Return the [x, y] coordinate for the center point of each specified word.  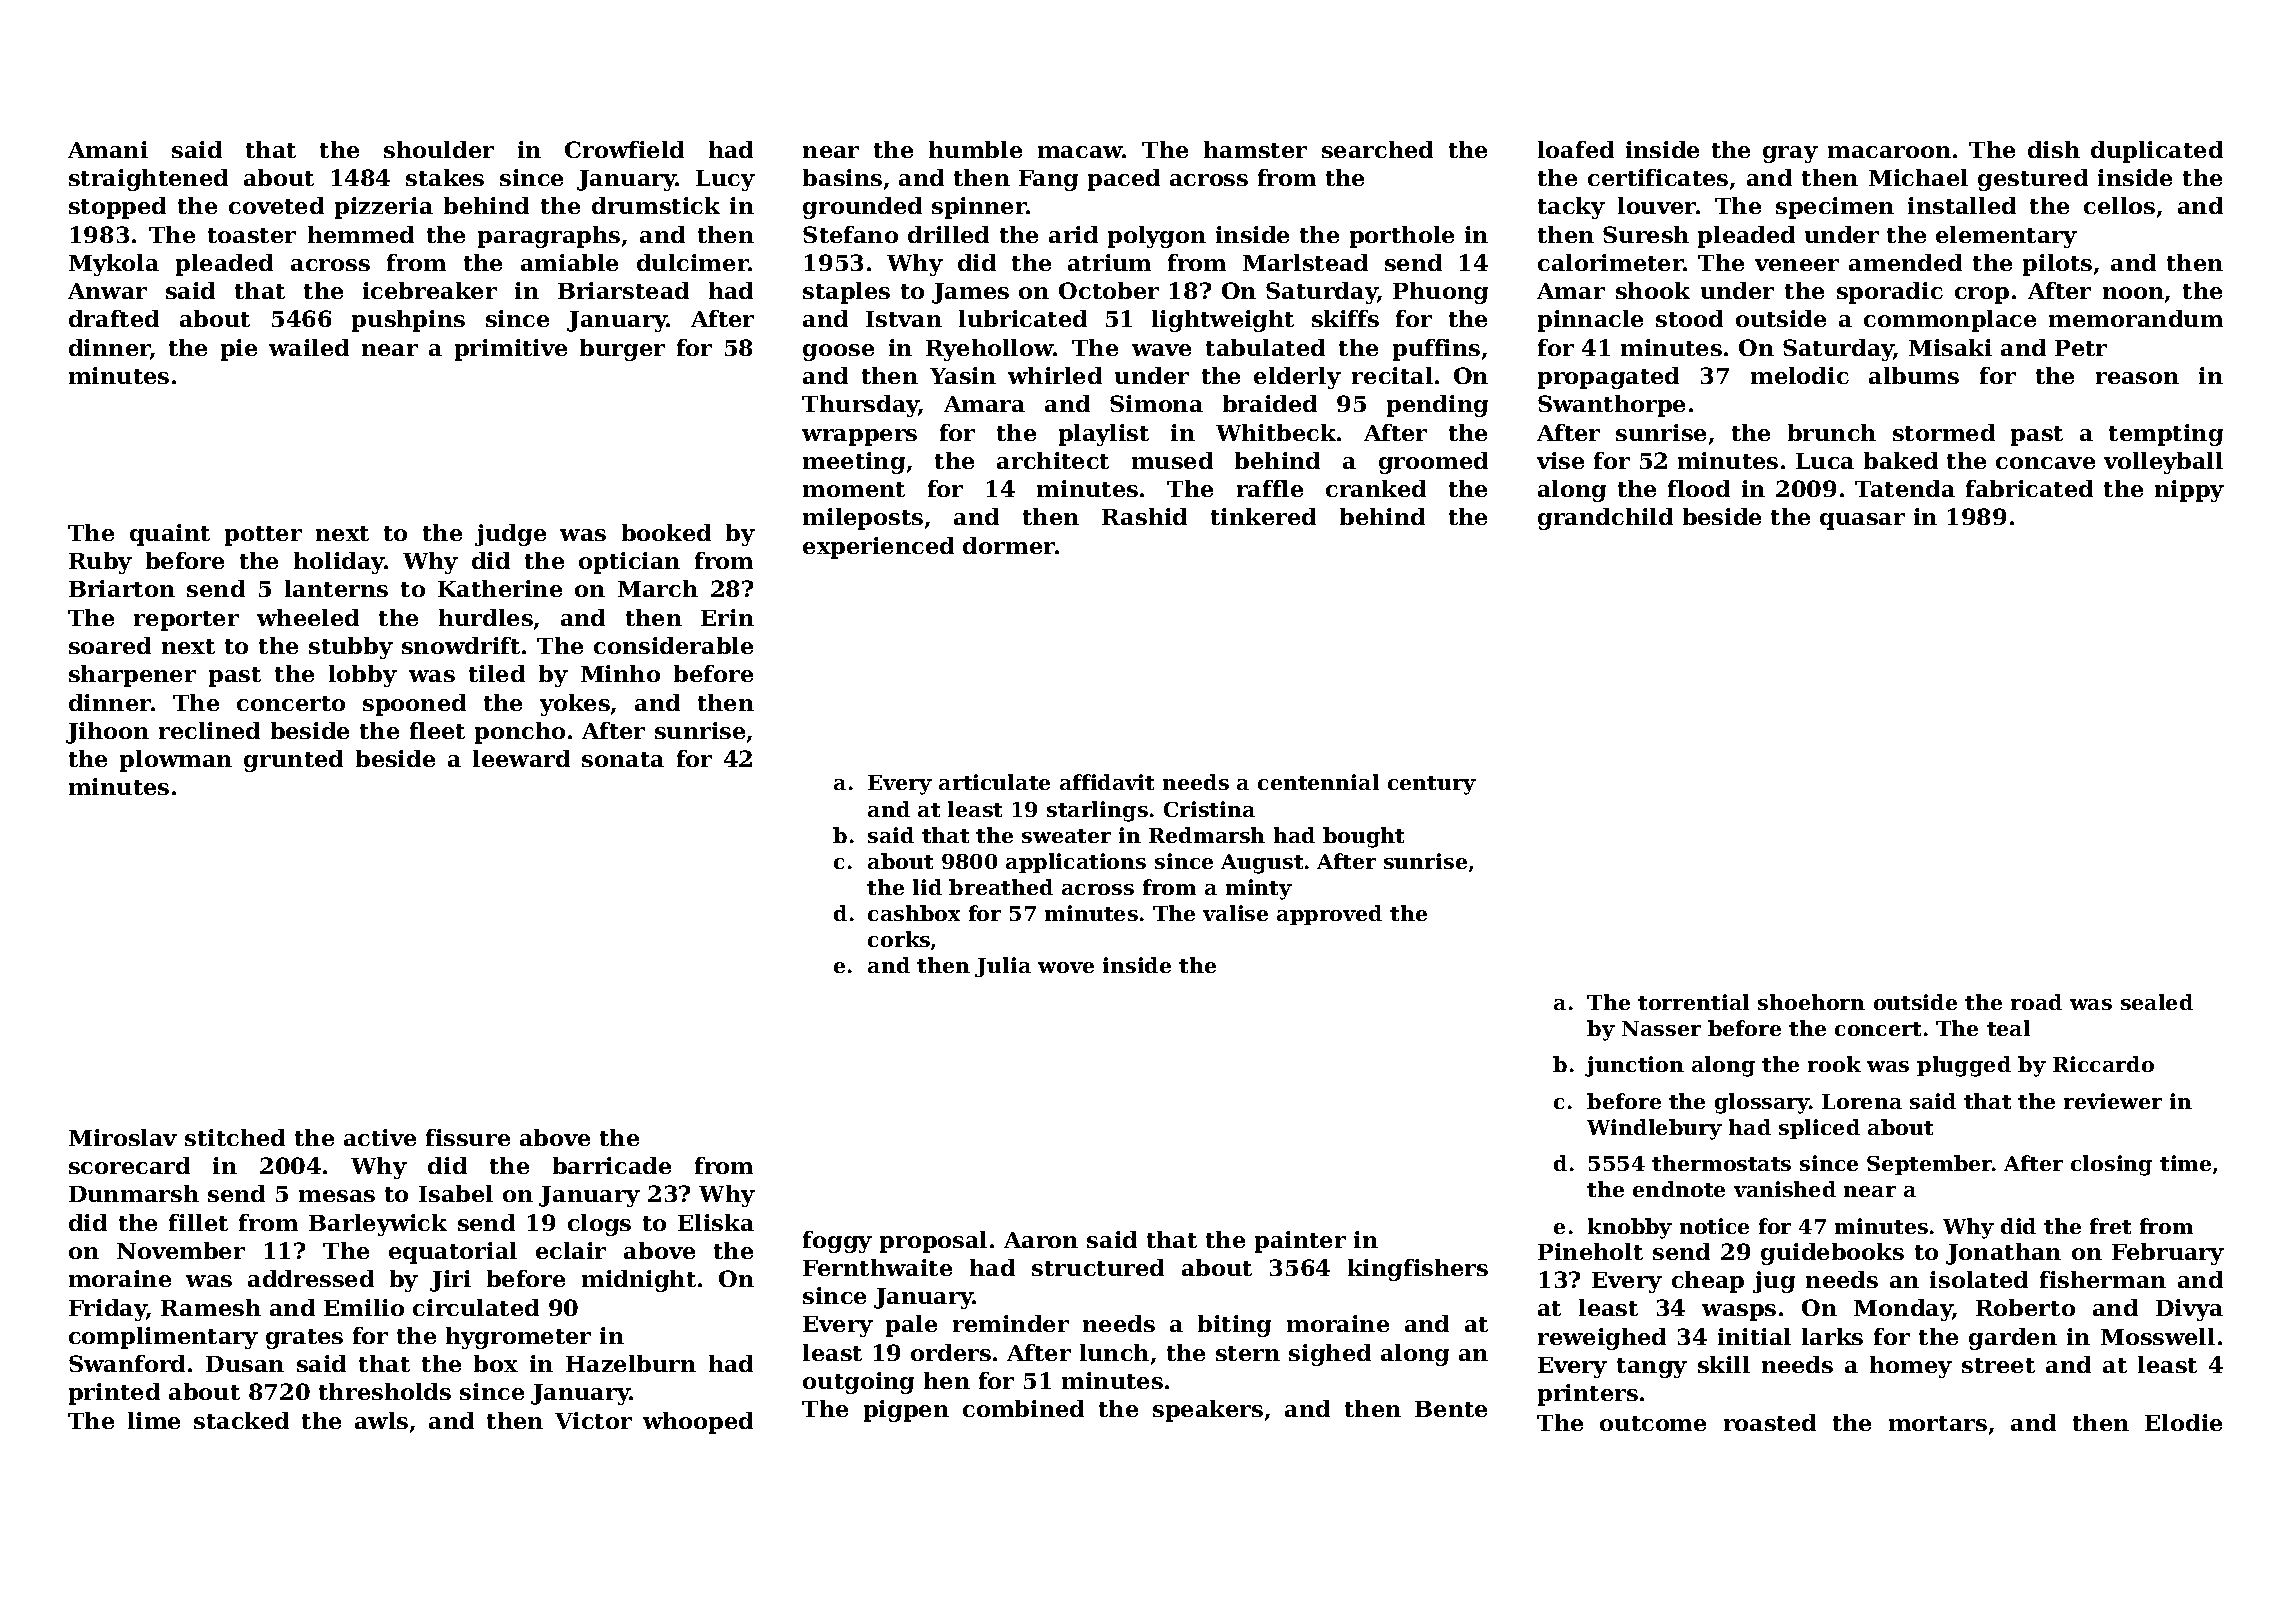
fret [2110, 1226]
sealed [2157, 1002]
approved [1329, 915]
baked [1901, 460]
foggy [837, 1242]
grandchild [1605, 519]
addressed [311, 1278]
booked [666, 532]
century [1432, 785]
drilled [948, 234]
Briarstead [623, 290]
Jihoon [107, 733]
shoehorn [1811, 1002]
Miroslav [123, 1137]
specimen [1835, 208]
